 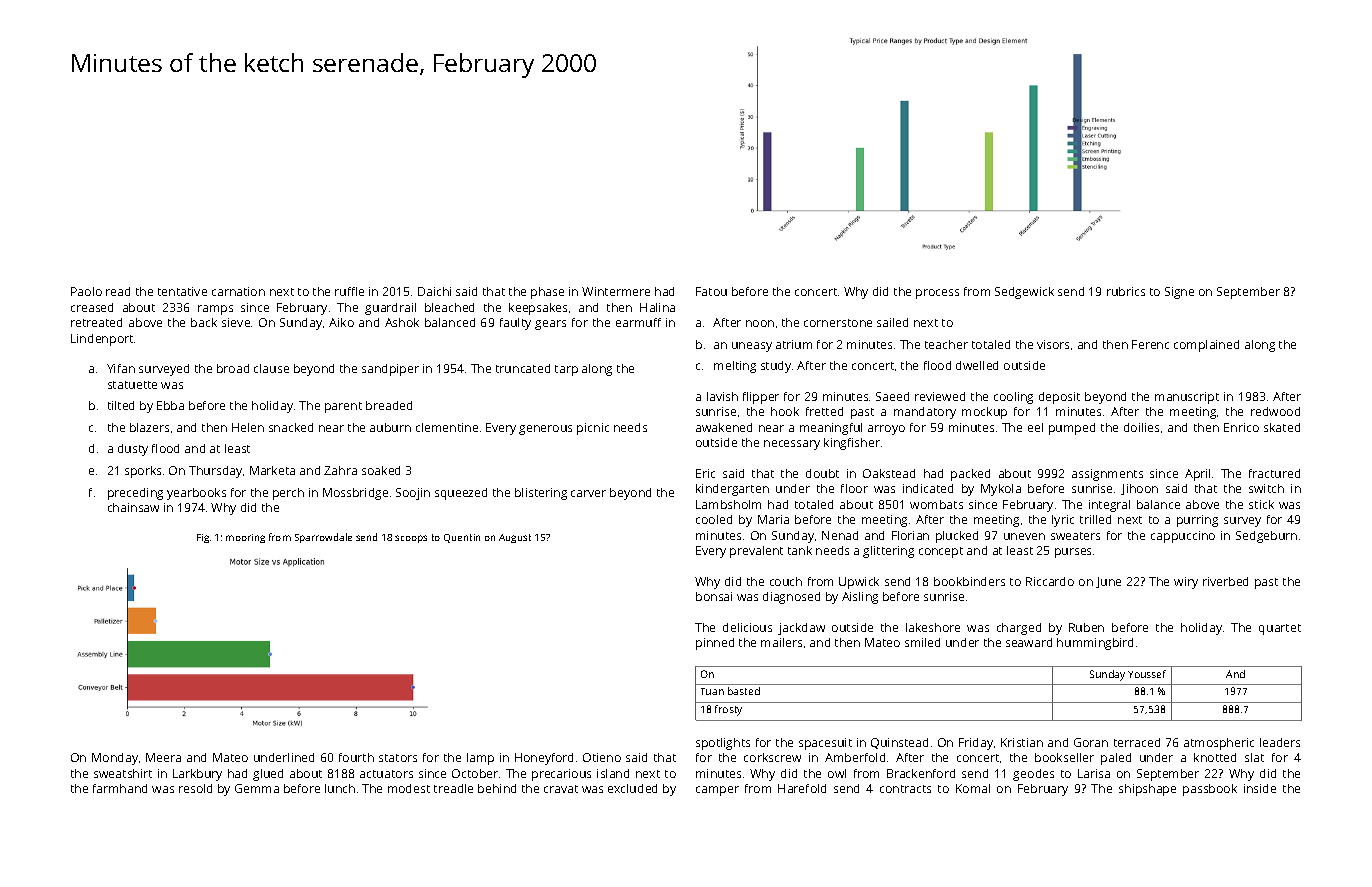 I want to click on Larkbury, so click(x=197, y=775).
